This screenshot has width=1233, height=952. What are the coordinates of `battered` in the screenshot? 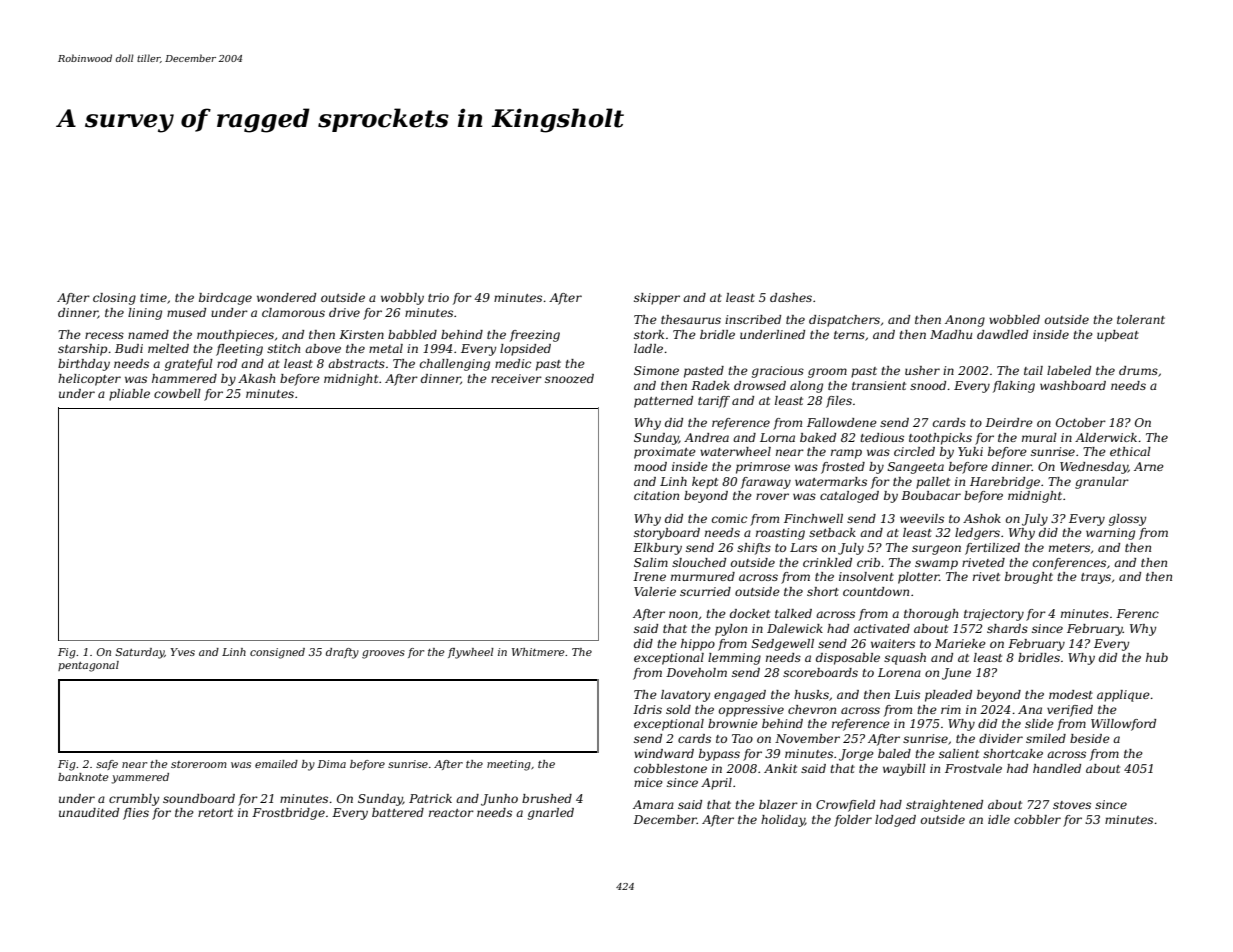 It's located at (398, 812).
